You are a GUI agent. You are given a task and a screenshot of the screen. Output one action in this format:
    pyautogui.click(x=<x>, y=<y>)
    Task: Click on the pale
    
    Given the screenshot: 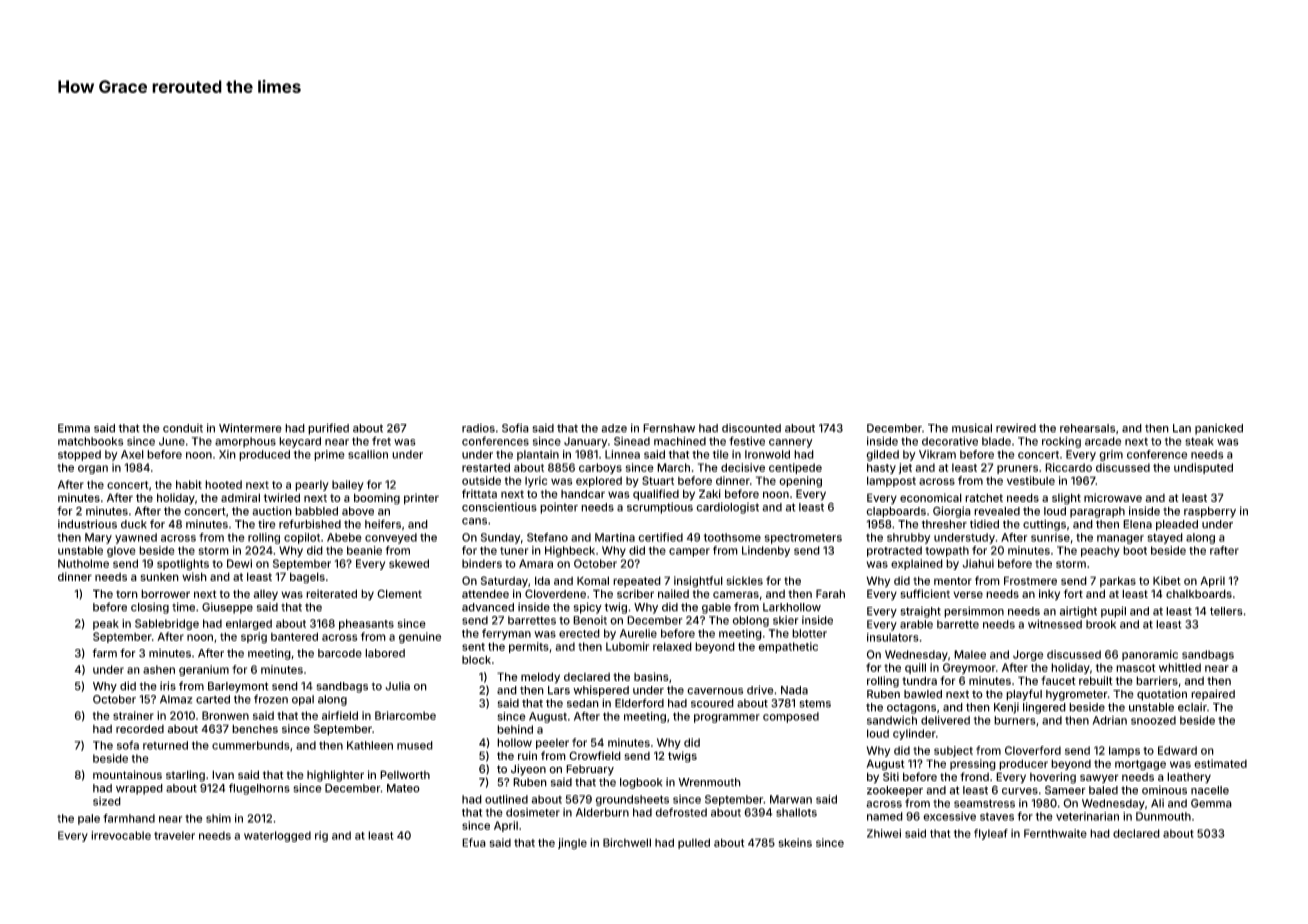 What is the action you would take?
    pyautogui.click(x=89, y=819)
